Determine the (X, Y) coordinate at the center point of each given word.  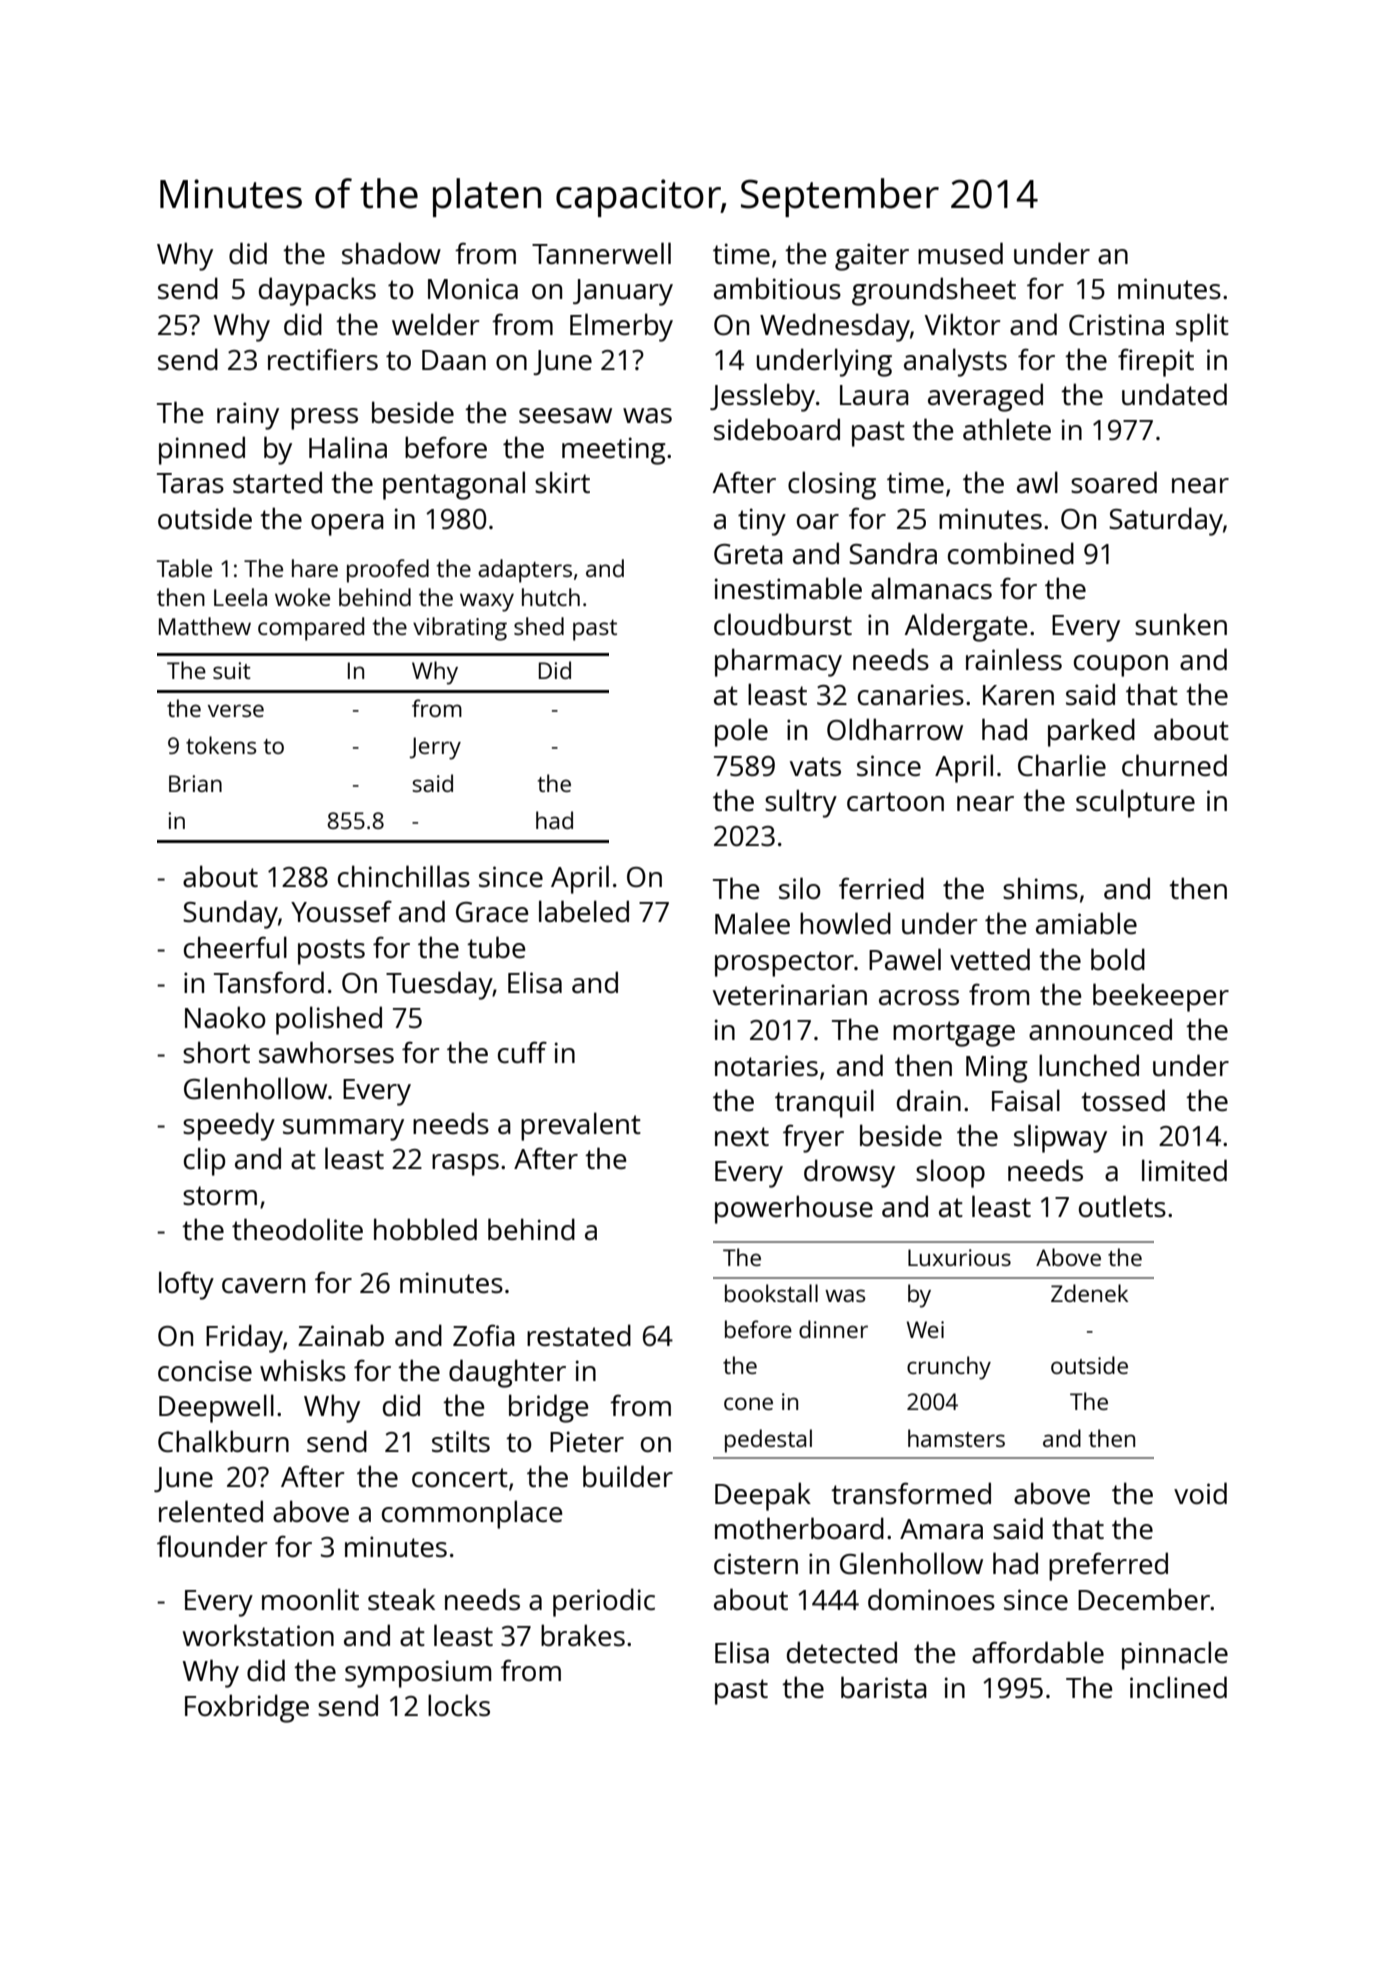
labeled (584, 911)
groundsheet (934, 291)
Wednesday (835, 327)
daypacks (317, 291)
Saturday (1166, 521)
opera (347, 525)
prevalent (581, 1126)
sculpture (1135, 803)
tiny (762, 522)
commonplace (472, 1514)
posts (331, 952)
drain (929, 1100)
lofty (186, 1285)
